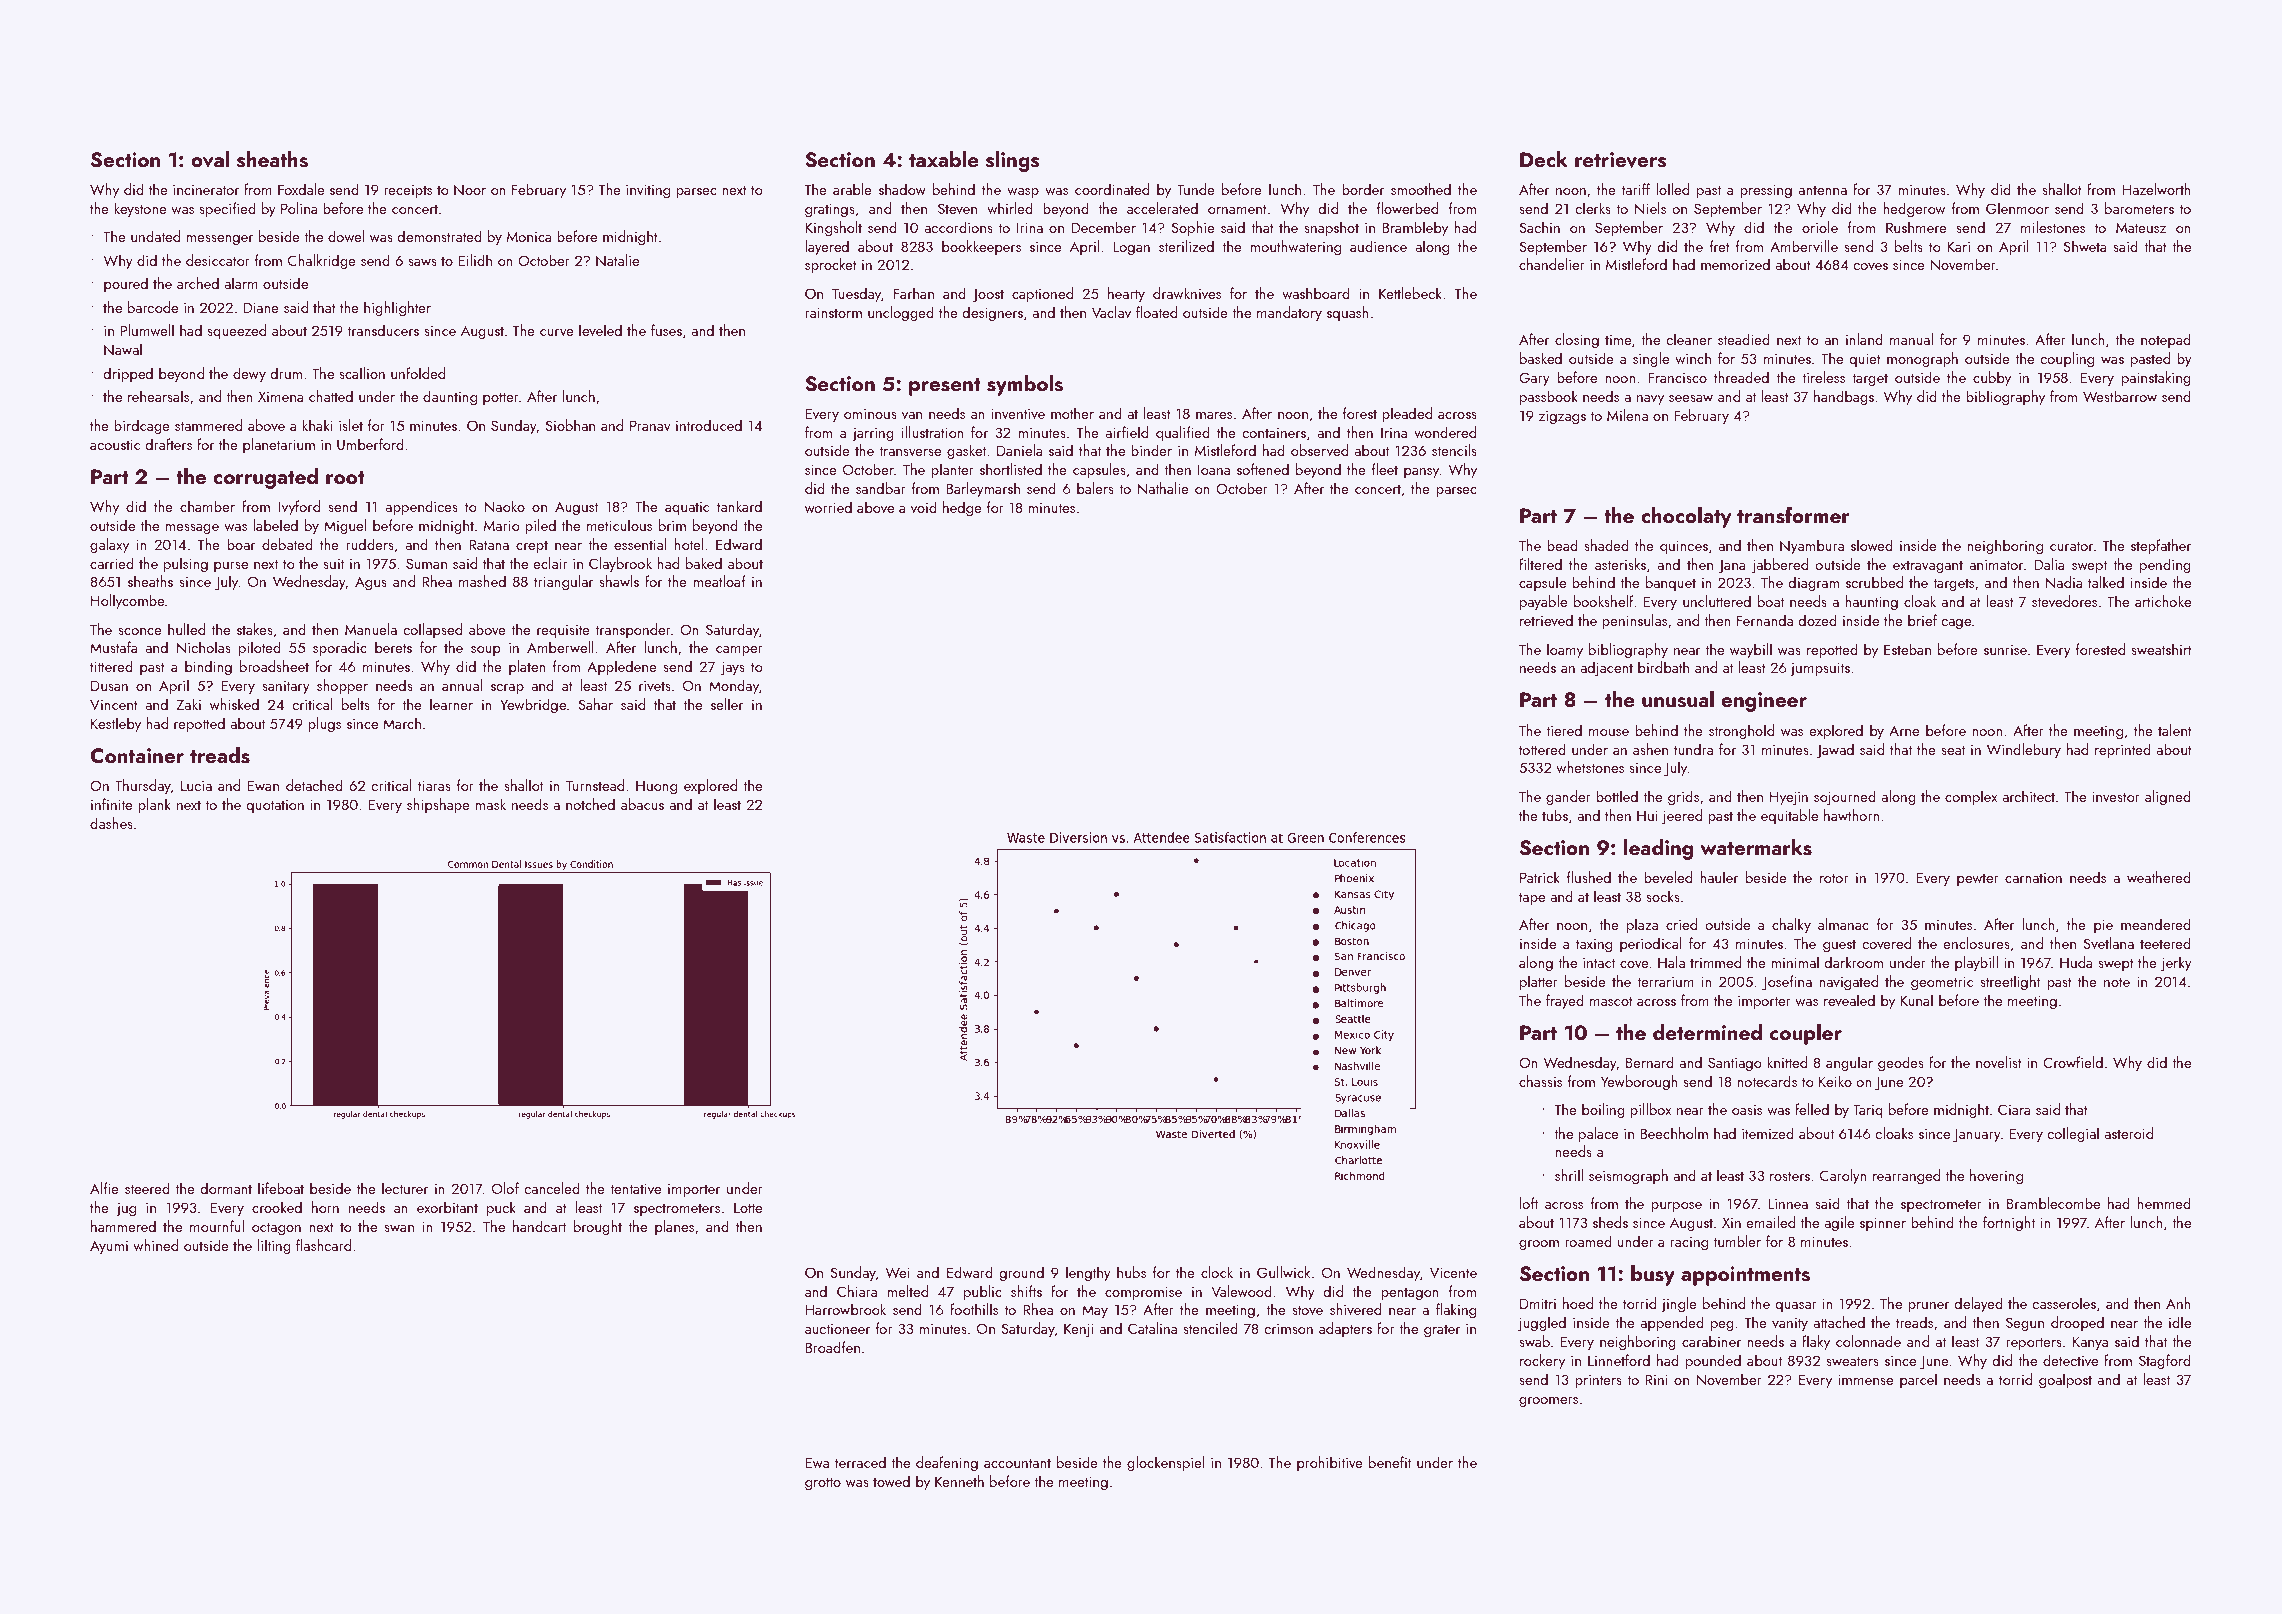 The width and height of the image is (2282, 1614). I want to click on tubs, so click(1555, 815).
